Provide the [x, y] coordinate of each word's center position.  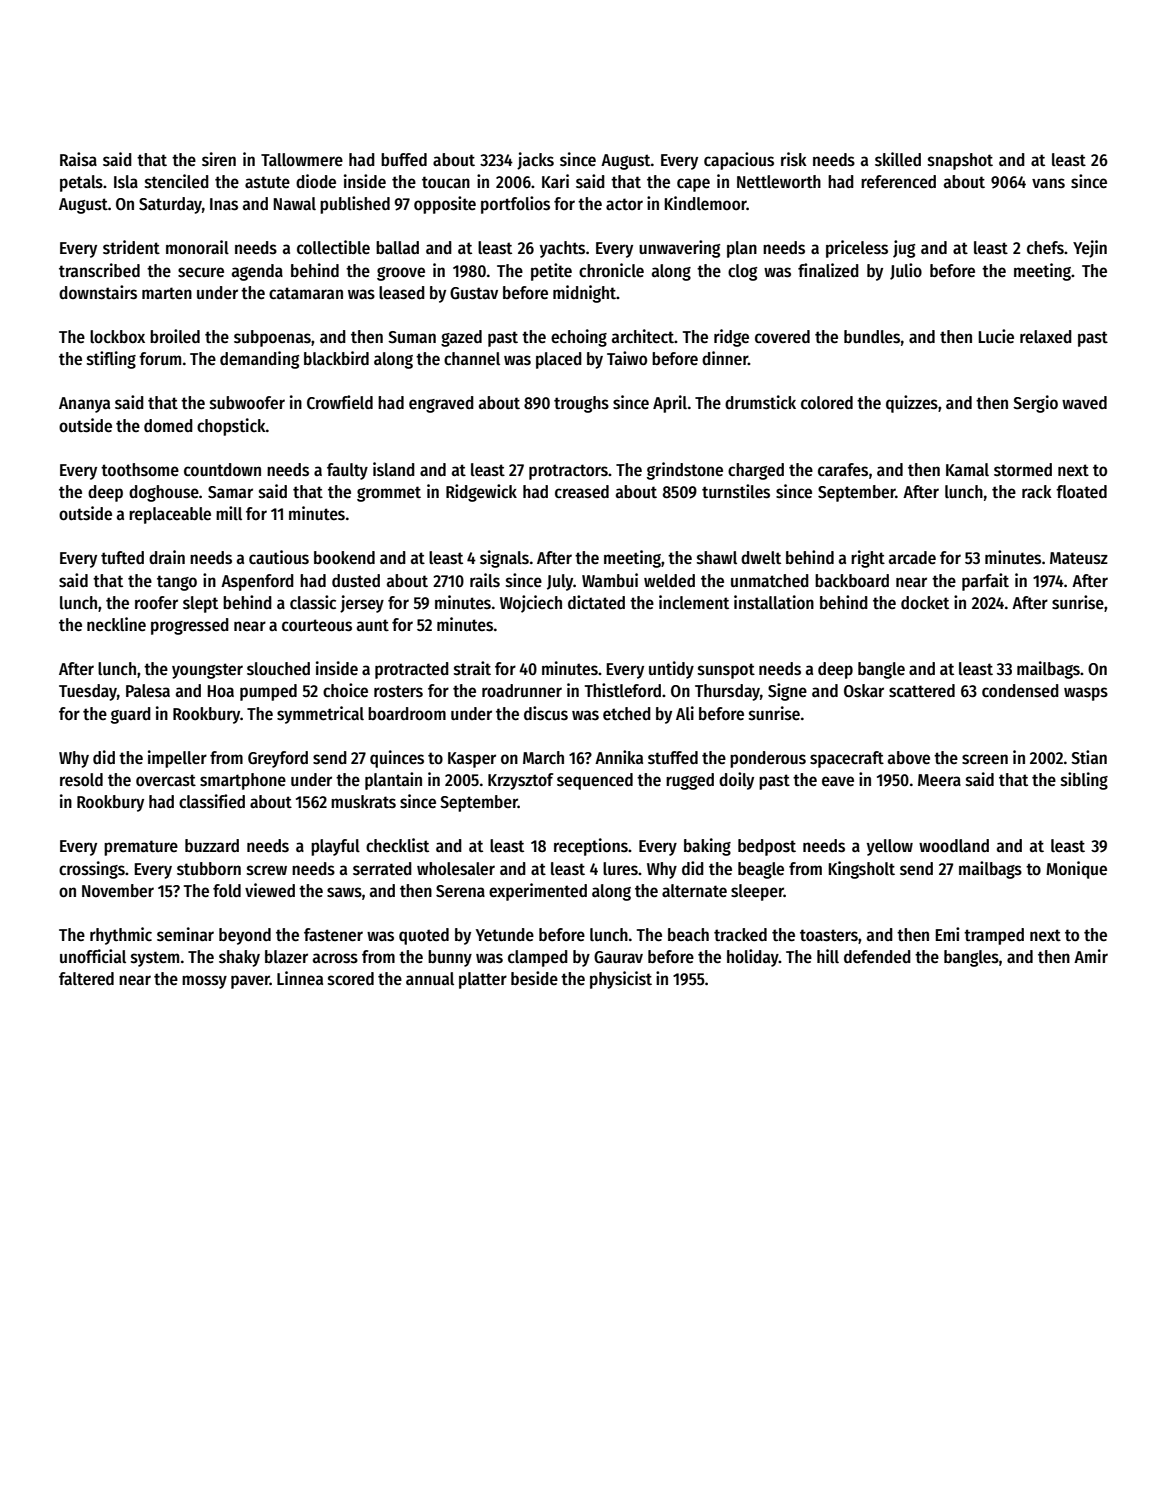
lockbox [117, 337]
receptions [591, 847]
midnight [584, 294]
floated [1081, 492]
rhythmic [121, 936]
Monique [1076, 870]
